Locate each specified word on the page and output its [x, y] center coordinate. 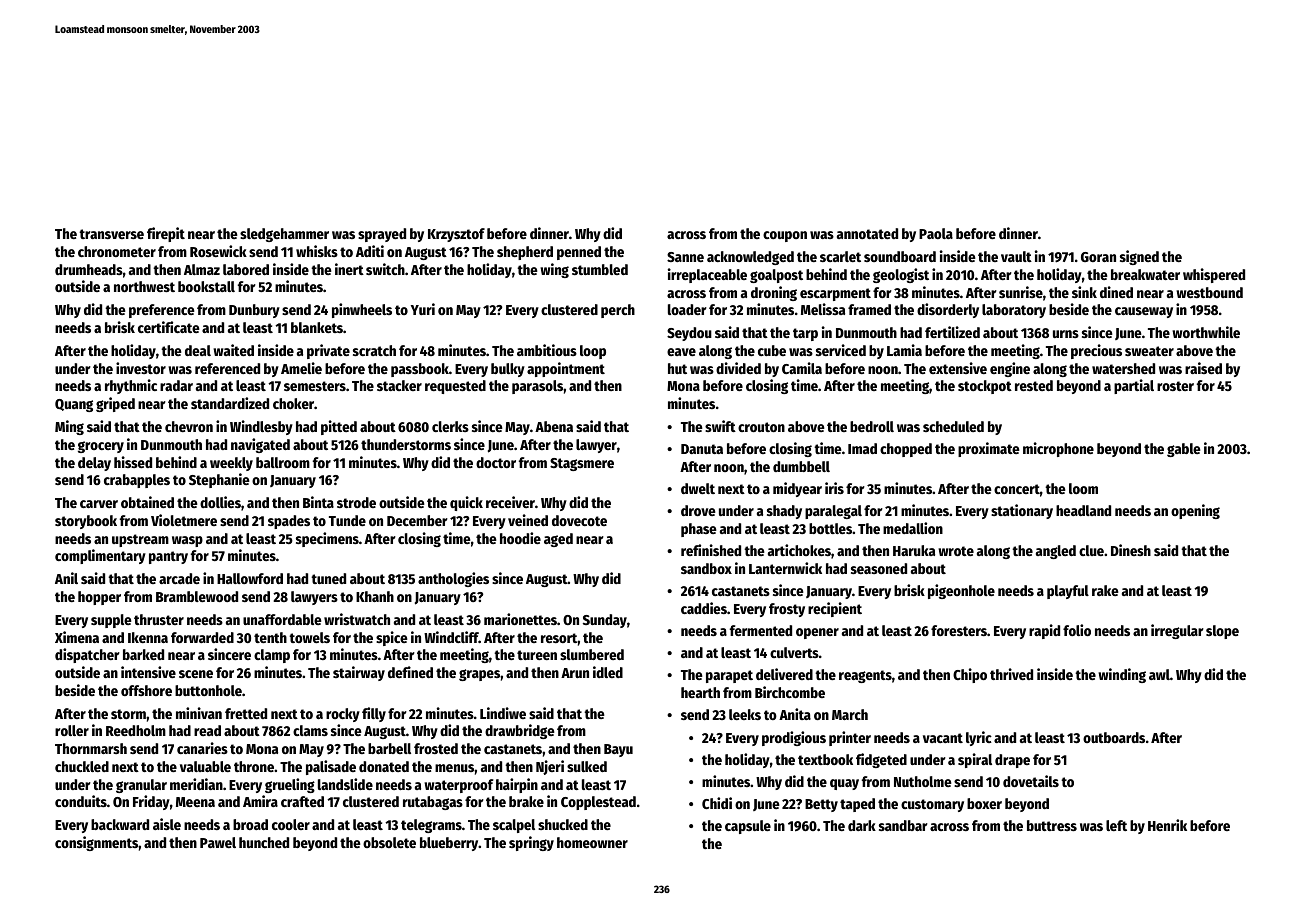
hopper [99, 598]
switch [385, 269]
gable [1184, 450]
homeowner [592, 842]
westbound [1209, 292]
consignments [96, 843]
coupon [785, 236]
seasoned [879, 568]
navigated [260, 445]
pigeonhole [961, 591]
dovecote [579, 520]
